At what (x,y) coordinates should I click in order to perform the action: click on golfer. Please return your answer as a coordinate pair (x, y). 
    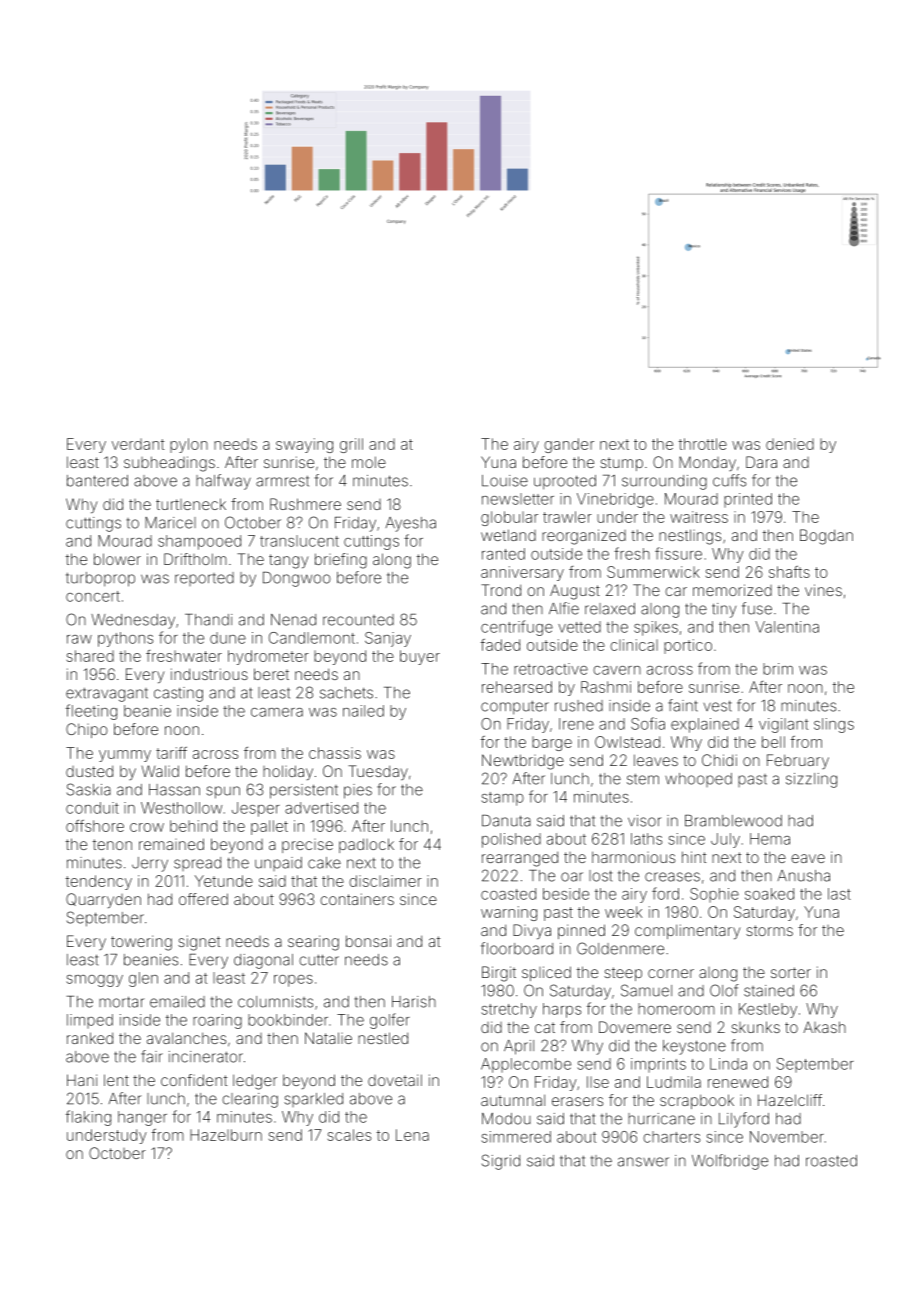
    Looking at the image, I should click on (390, 1021).
